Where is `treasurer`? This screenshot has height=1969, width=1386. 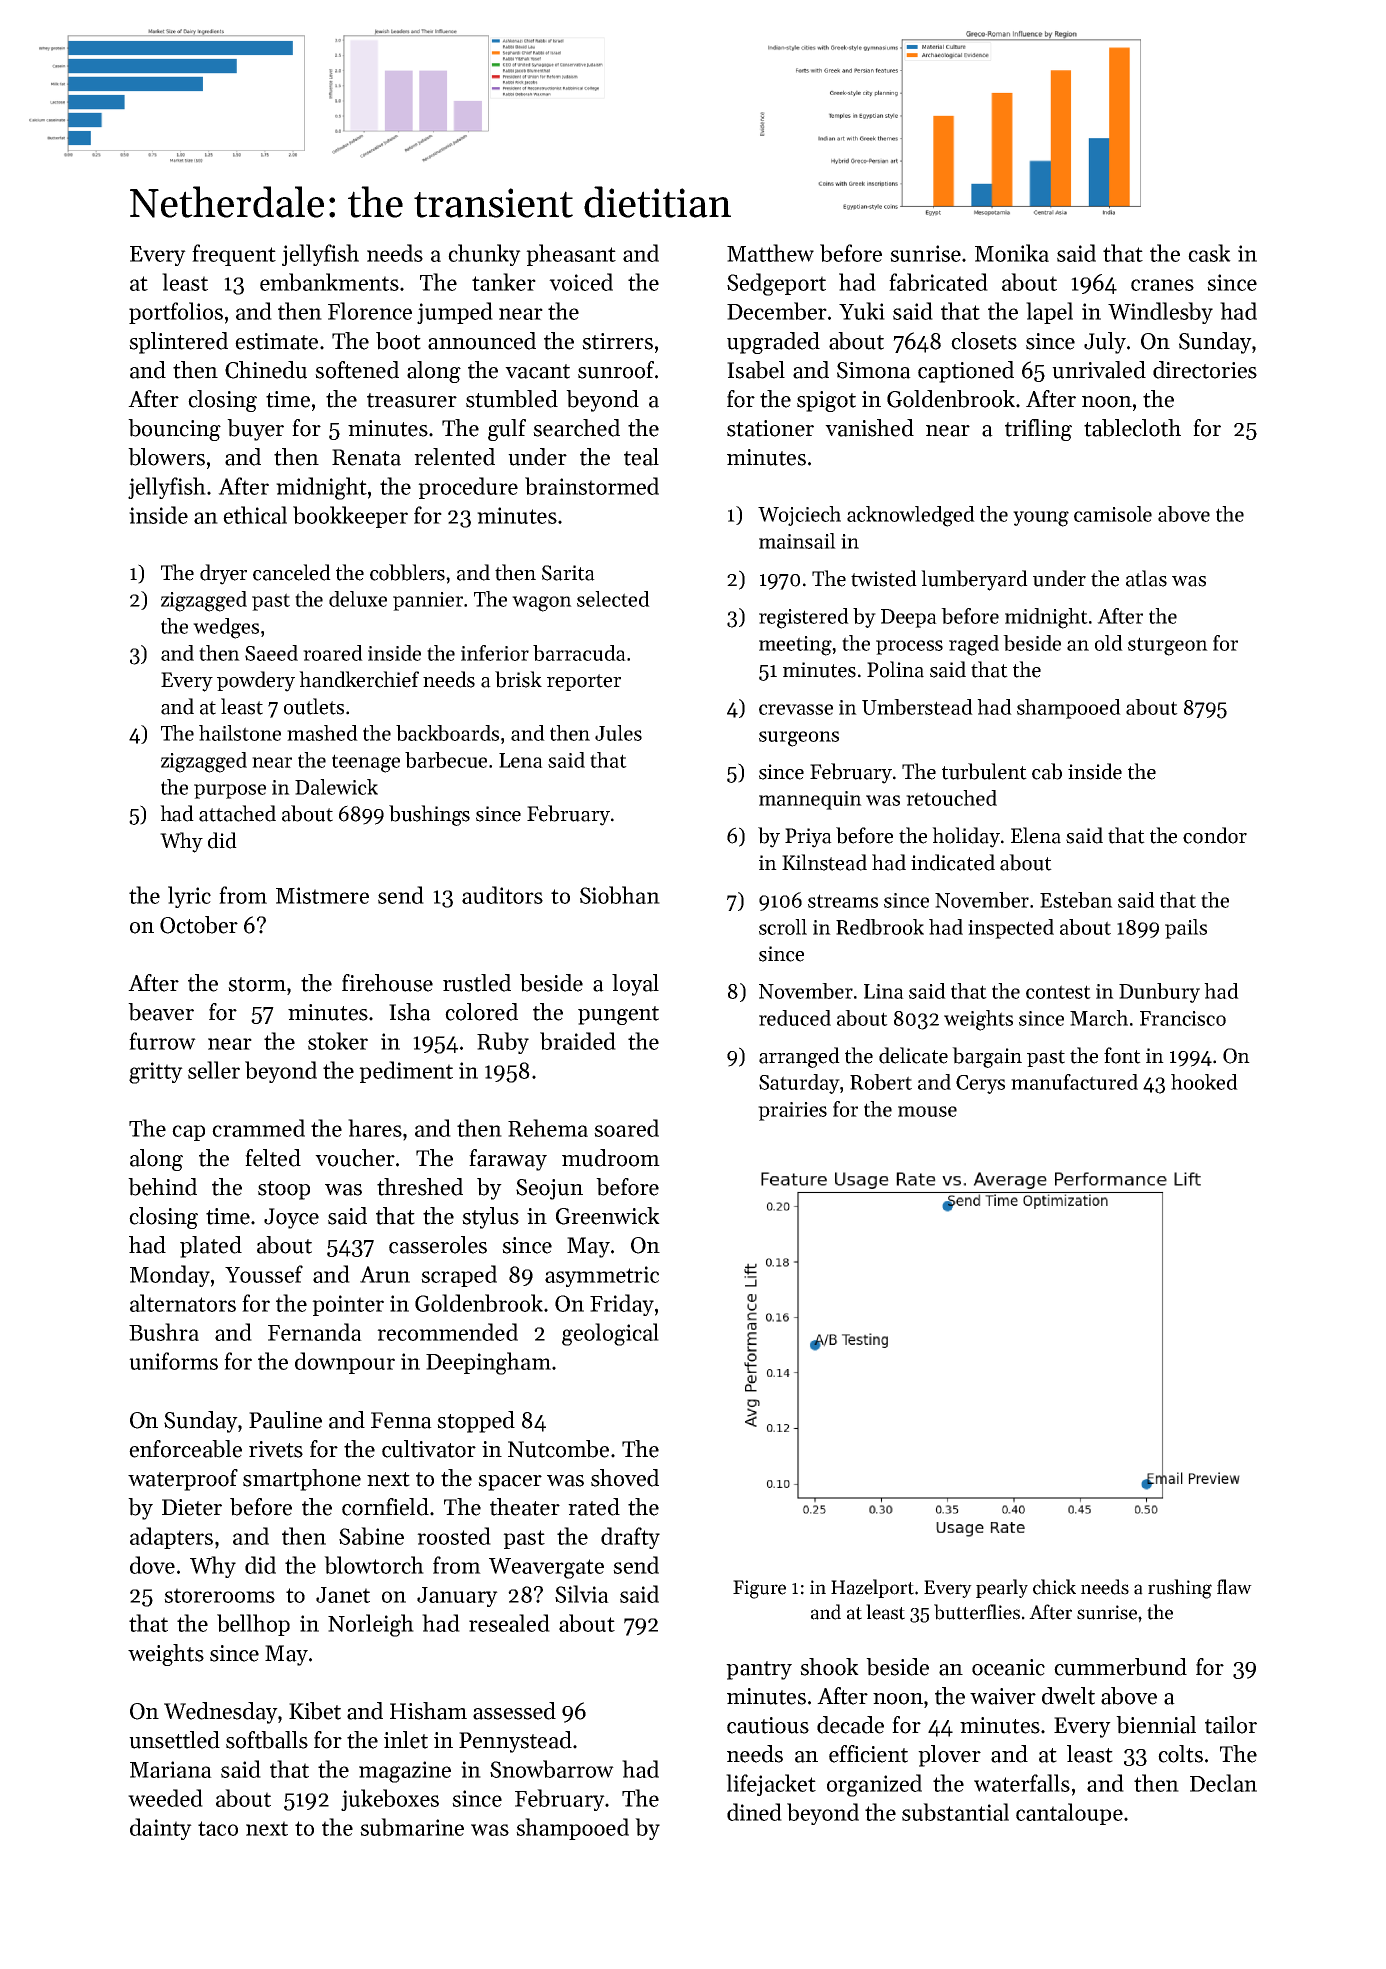 treasurer is located at coordinates (412, 400).
